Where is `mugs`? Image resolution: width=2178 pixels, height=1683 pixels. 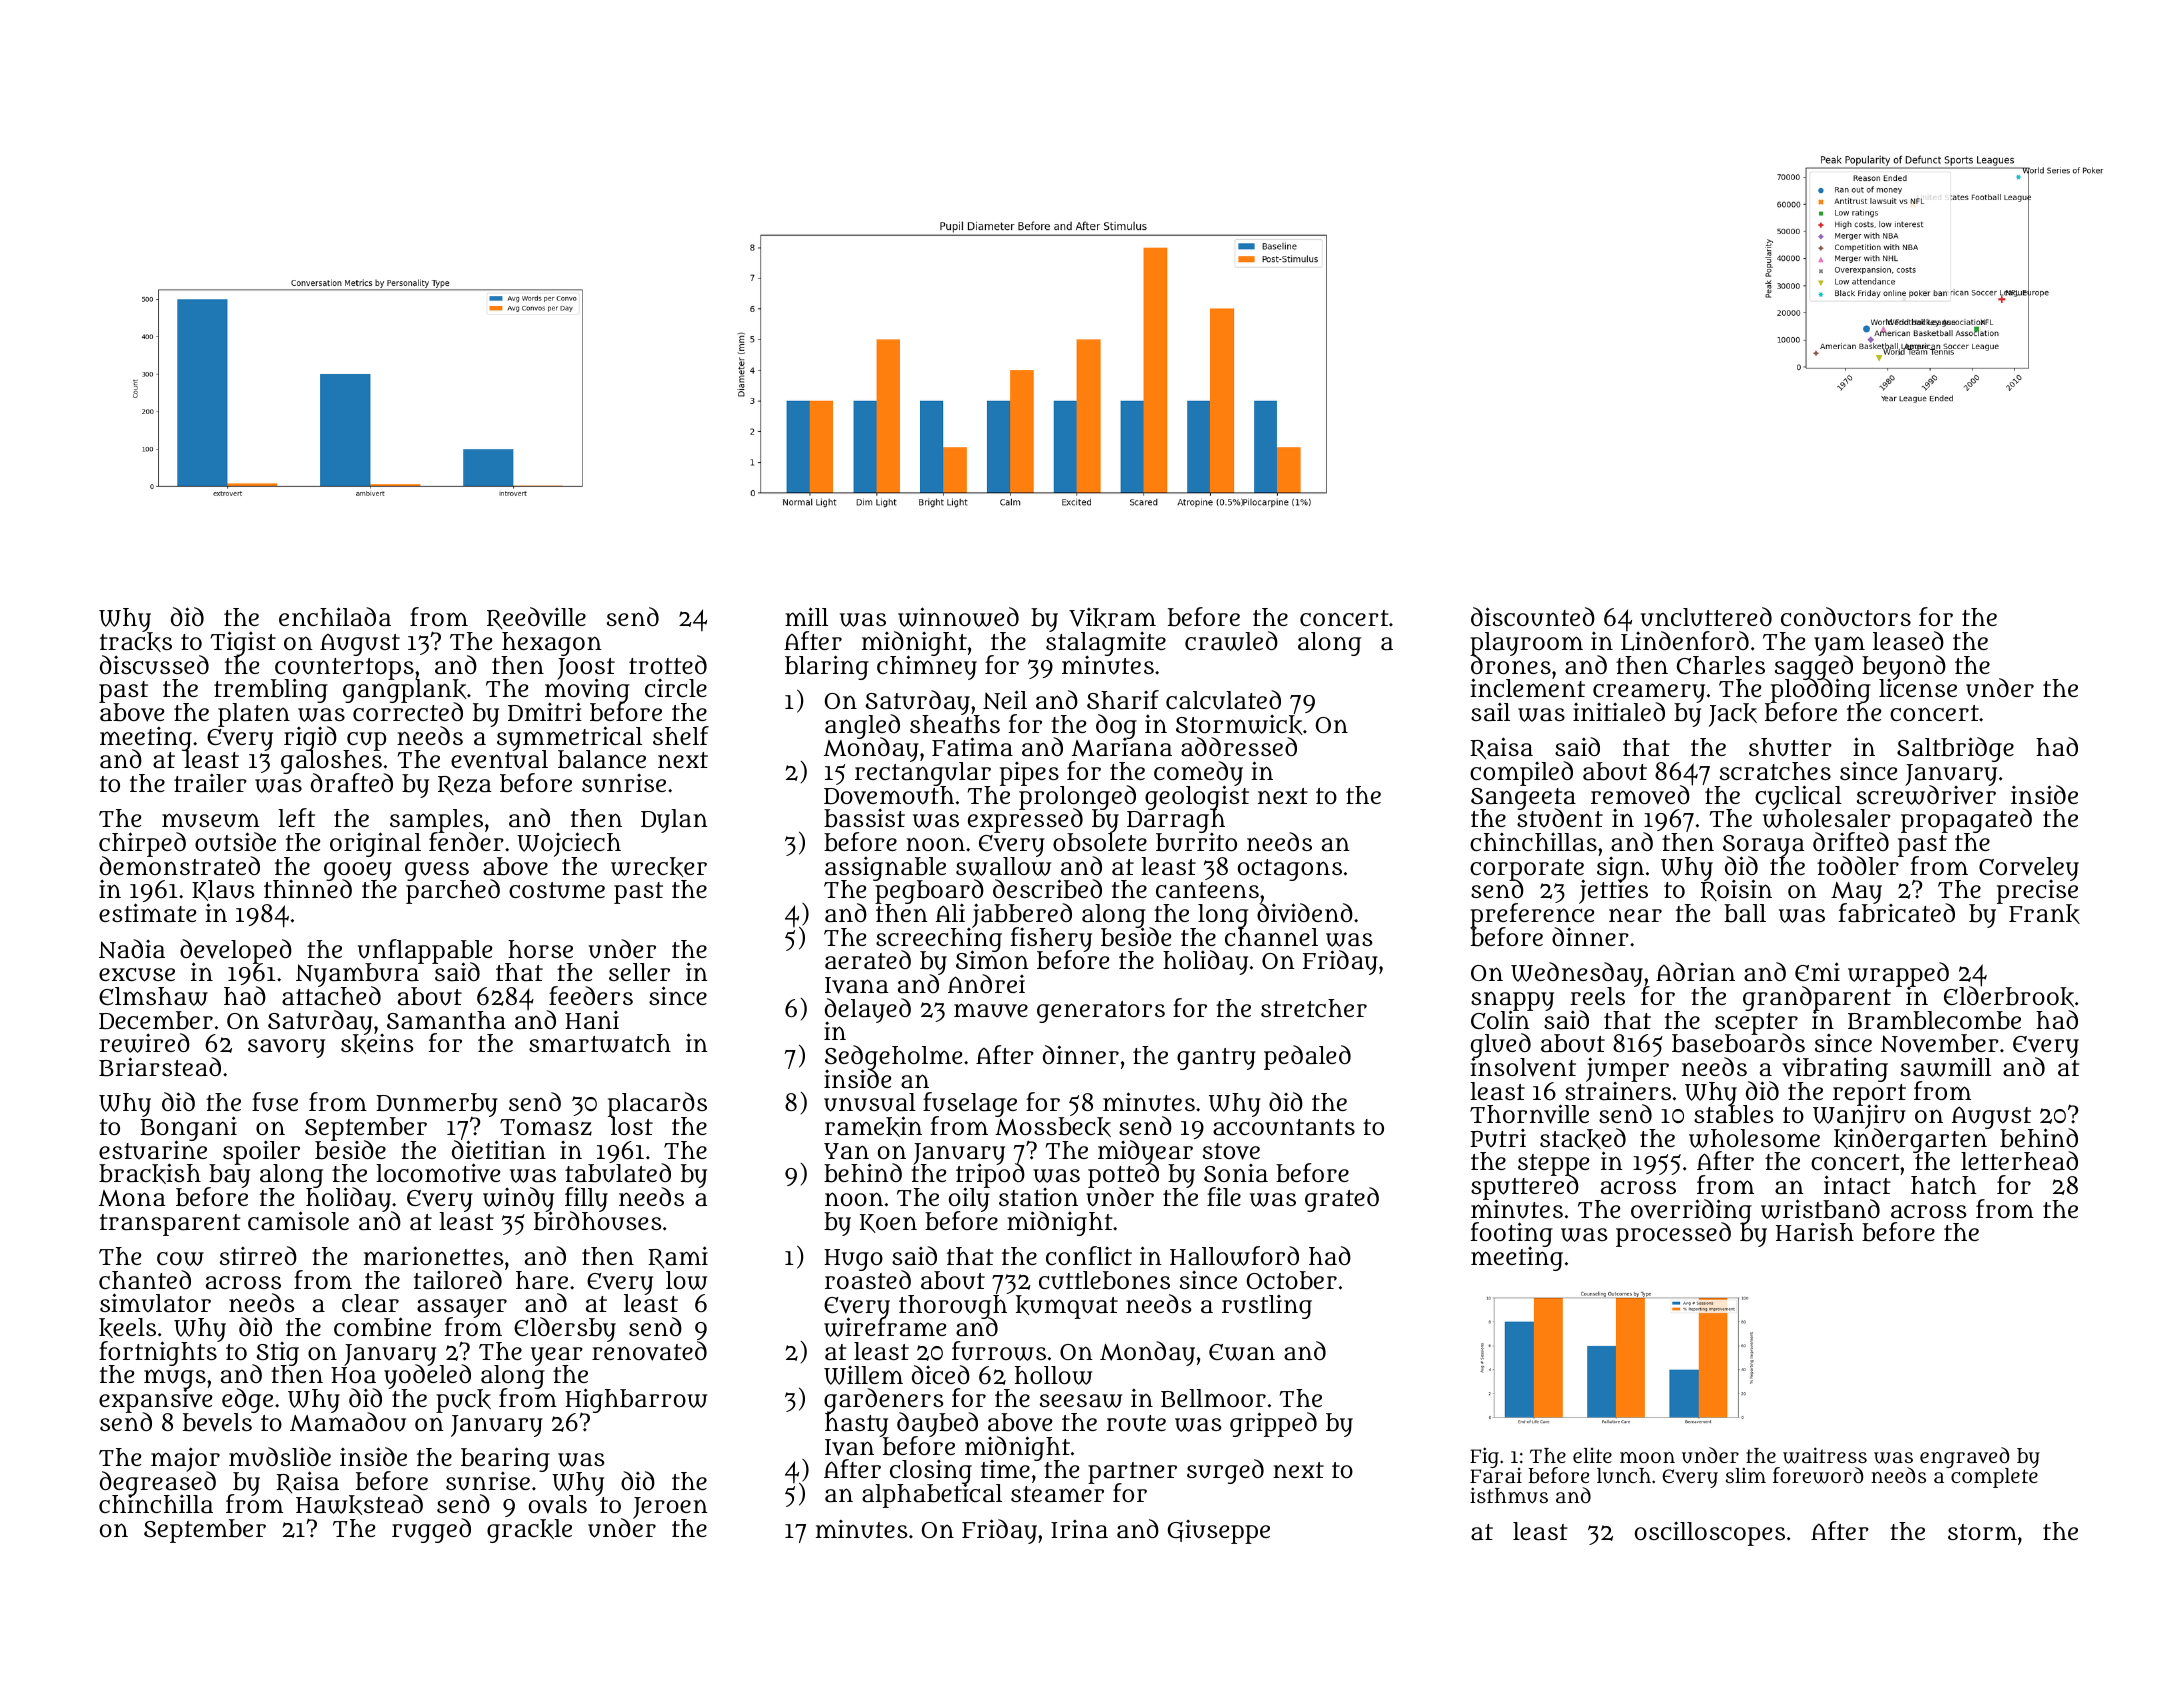
mugs is located at coordinates (175, 1379).
